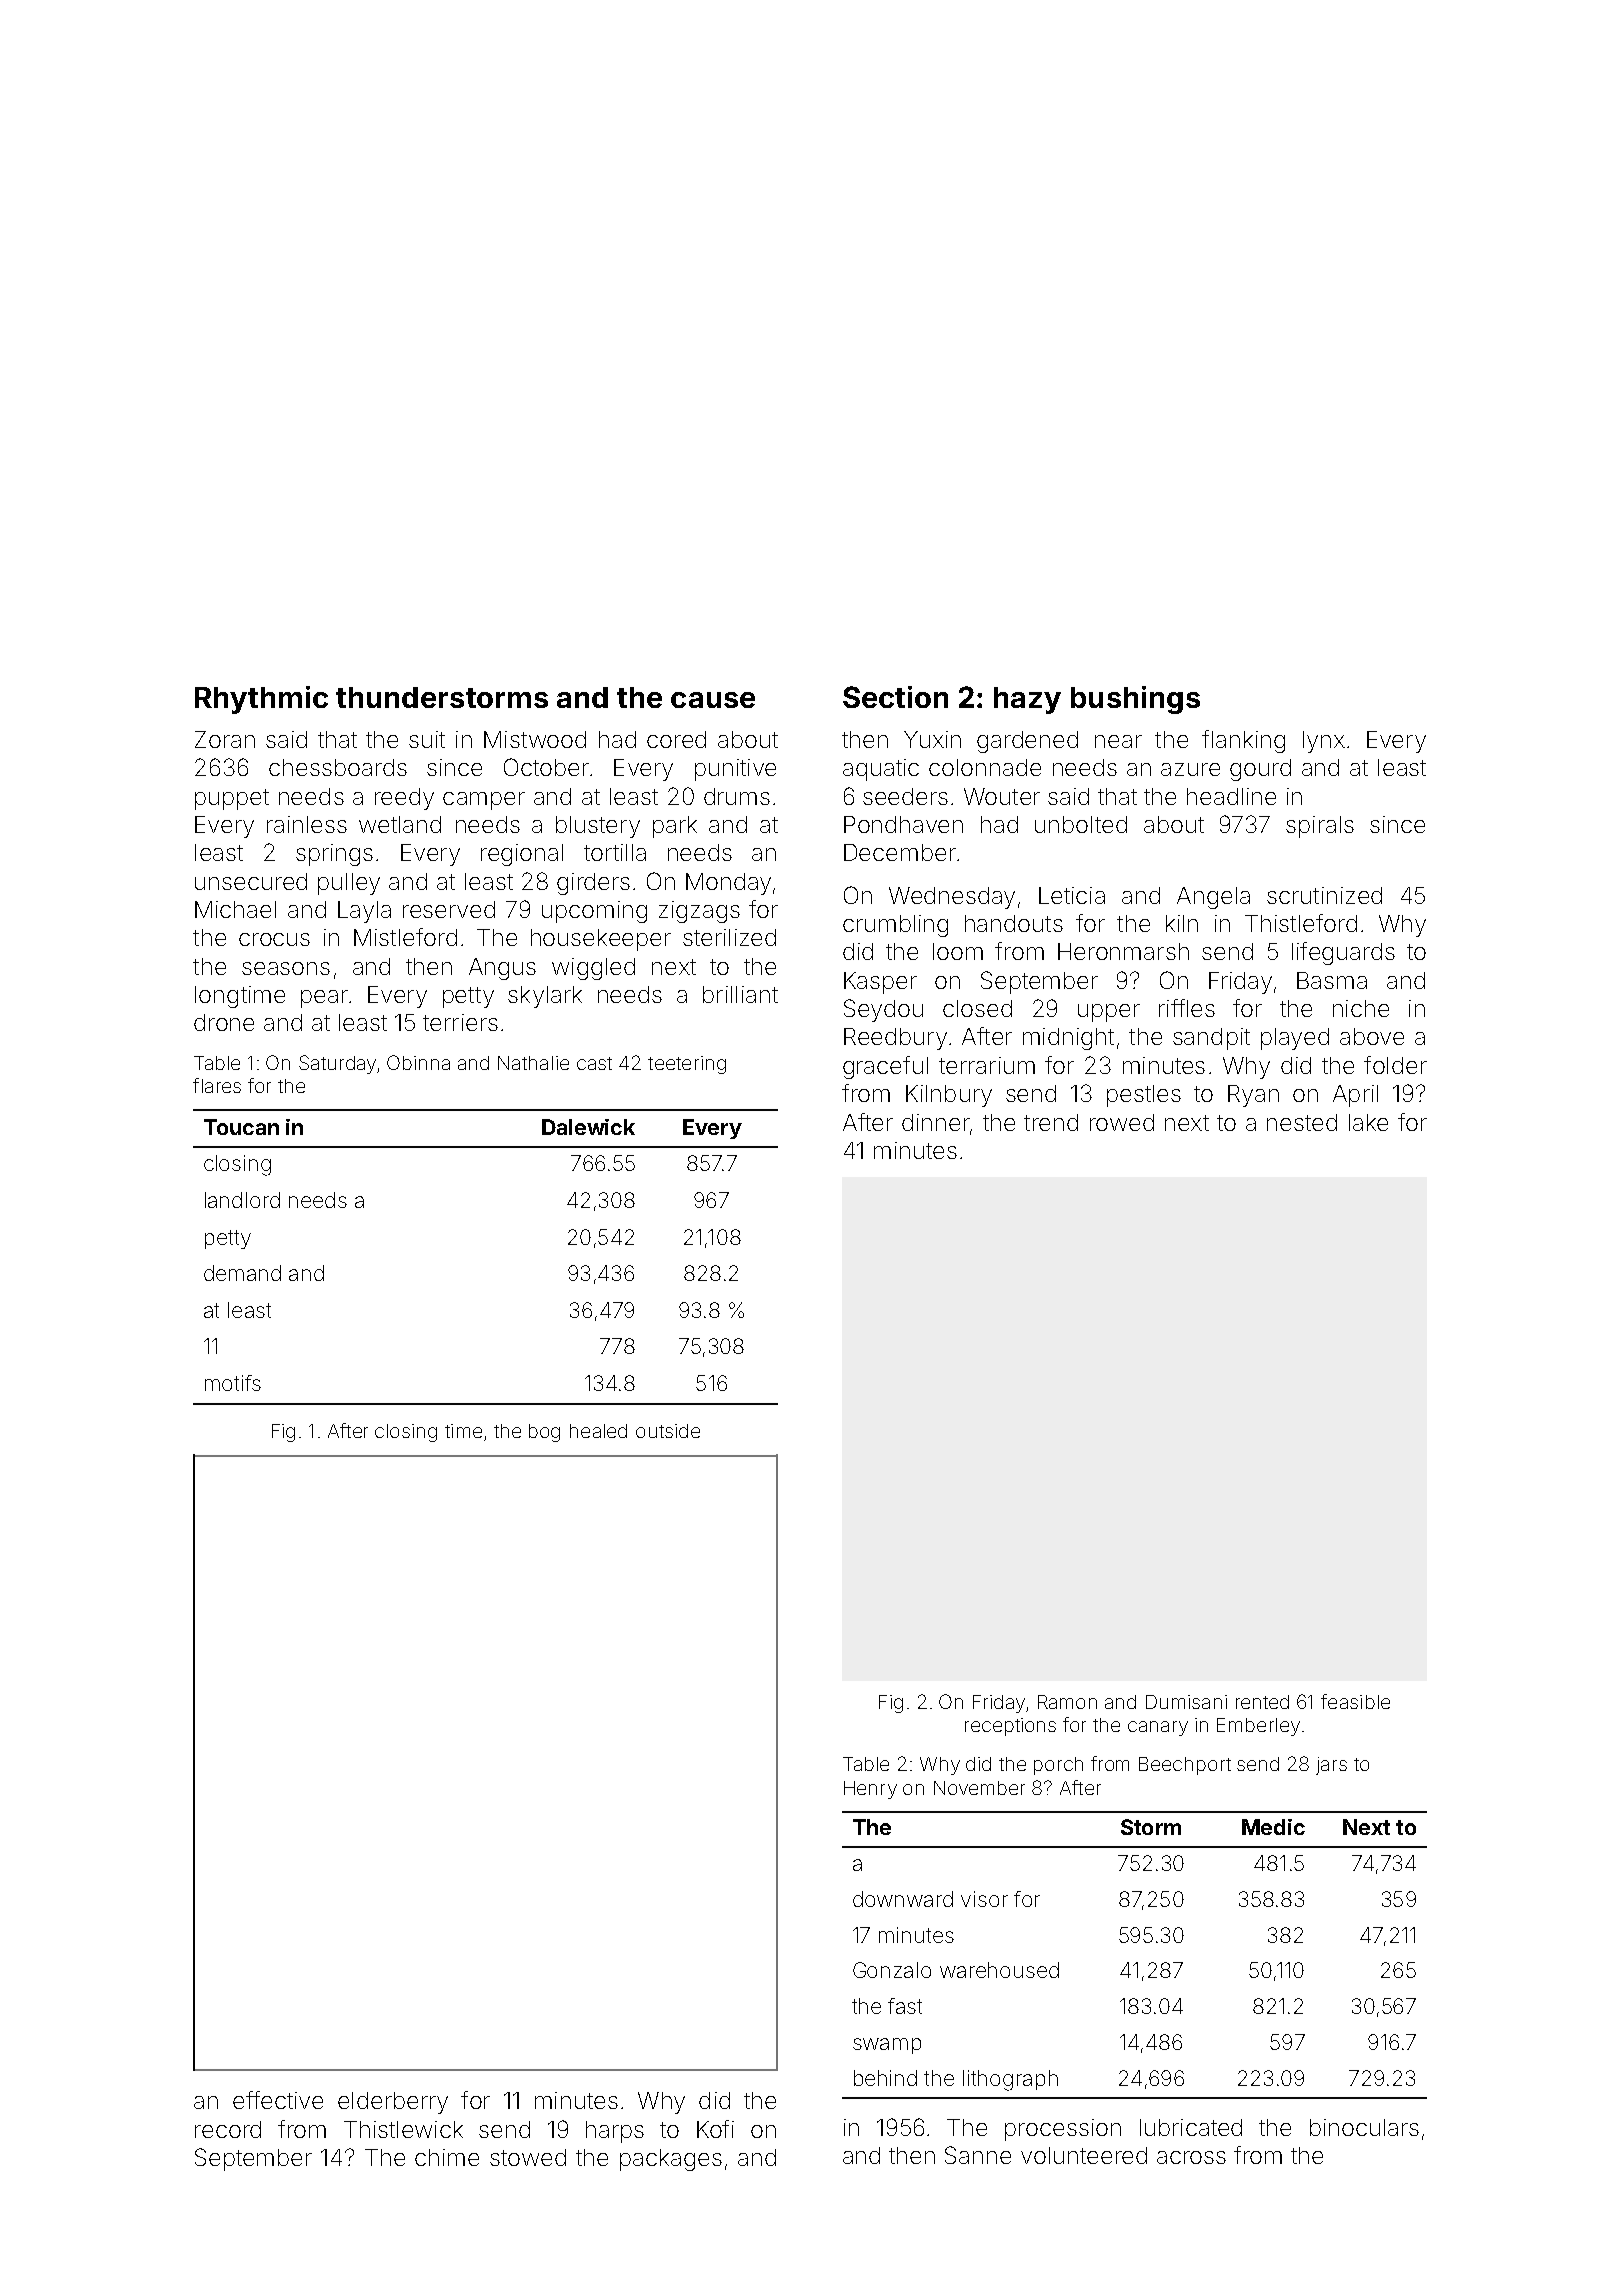 This screenshot has height=2292, width=1620. What do you see at coordinates (1135, 700) in the screenshot?
I see `bushings` at bounding box center [1135, 700].
